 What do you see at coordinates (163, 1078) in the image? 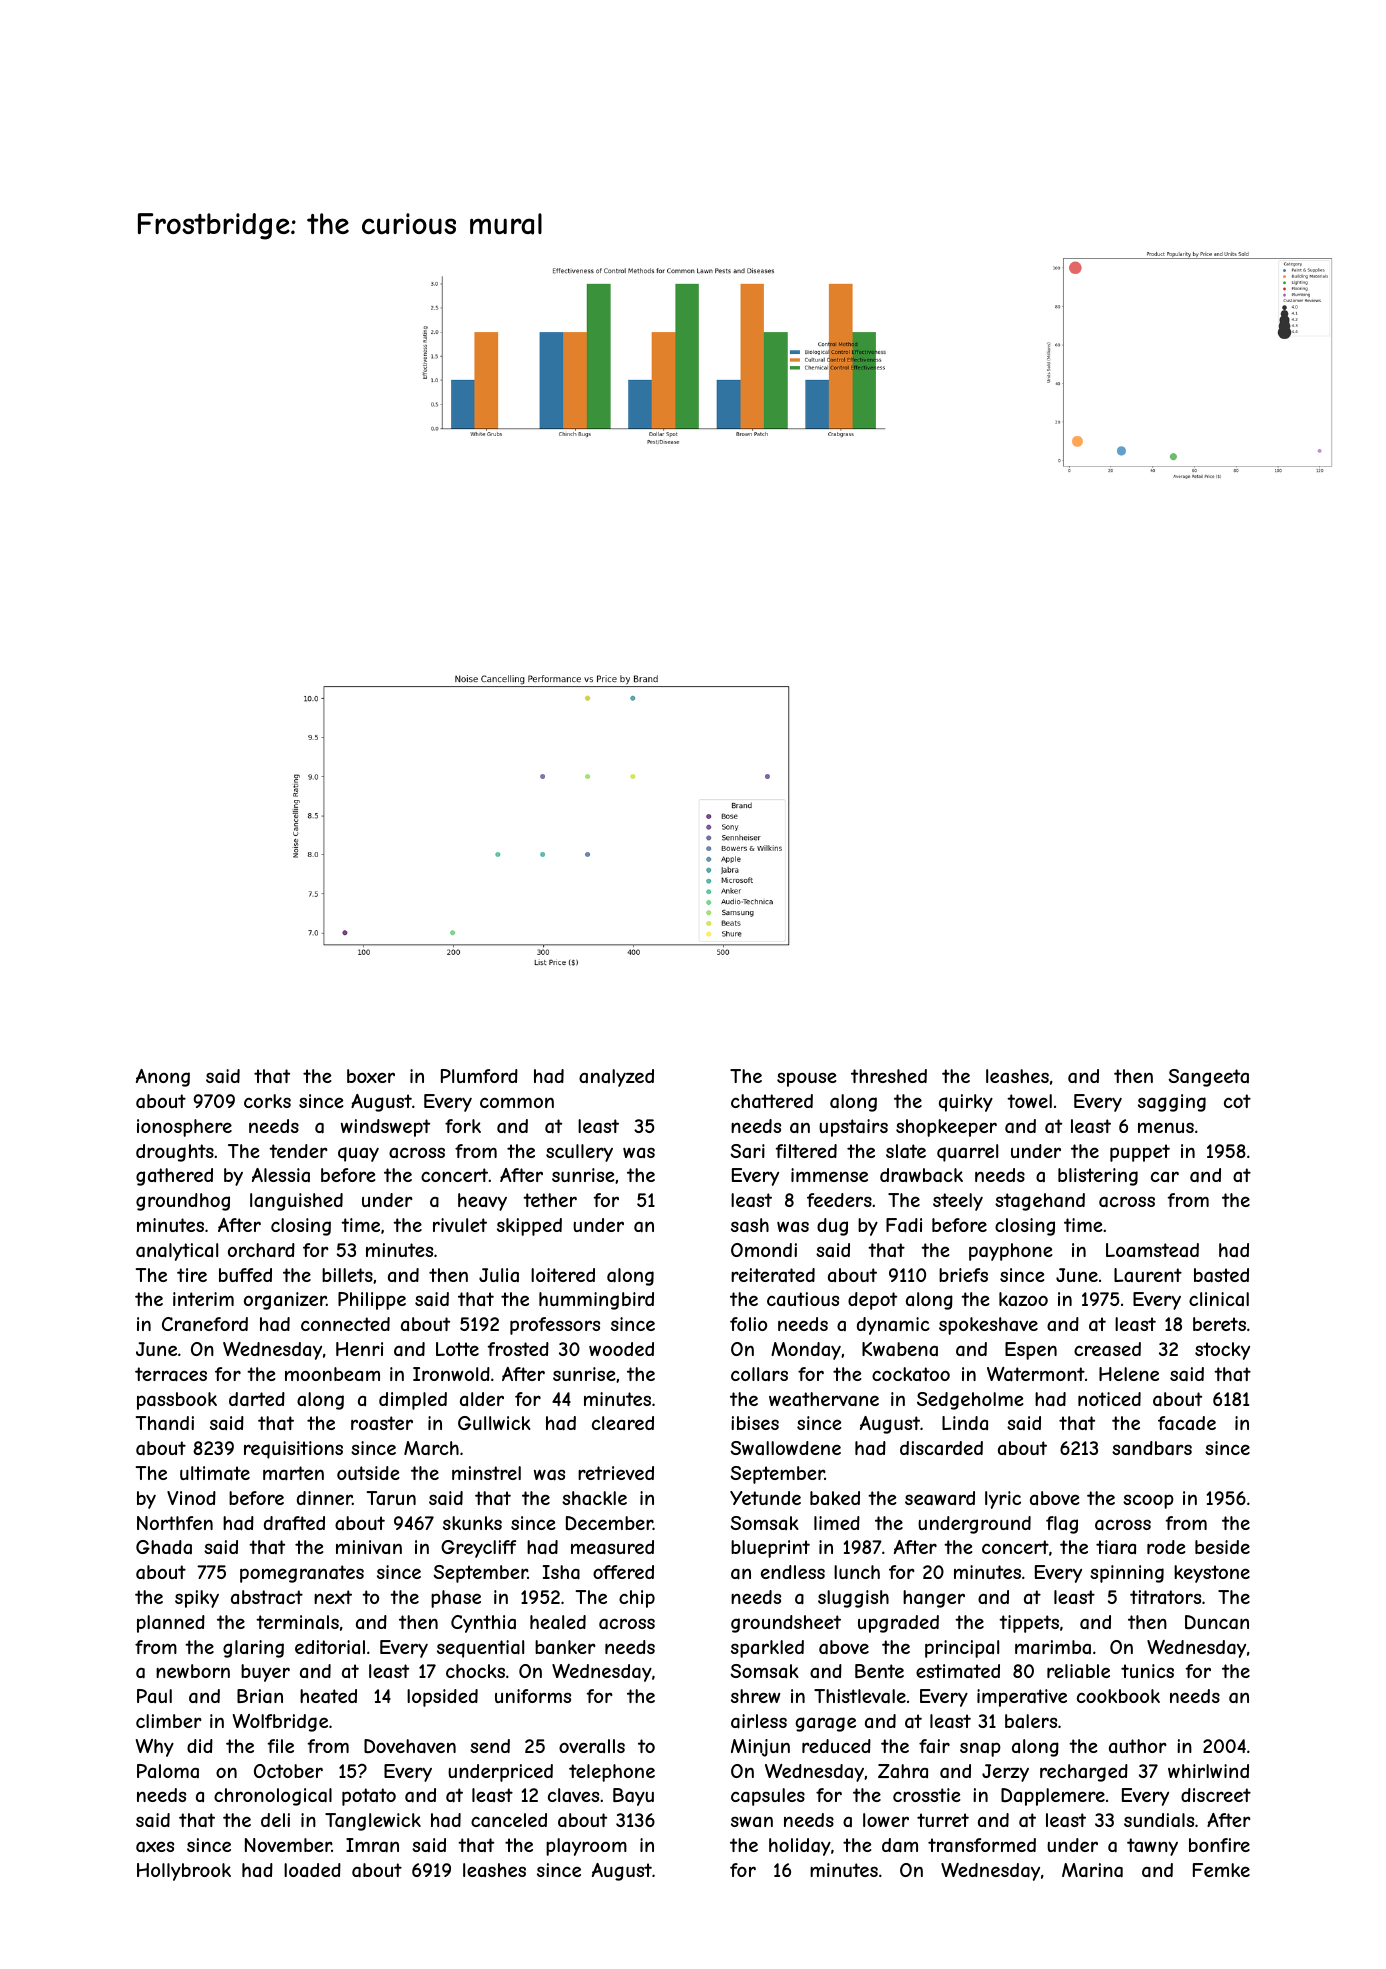
I see `Anong` at bounding box center [163, 1078].
